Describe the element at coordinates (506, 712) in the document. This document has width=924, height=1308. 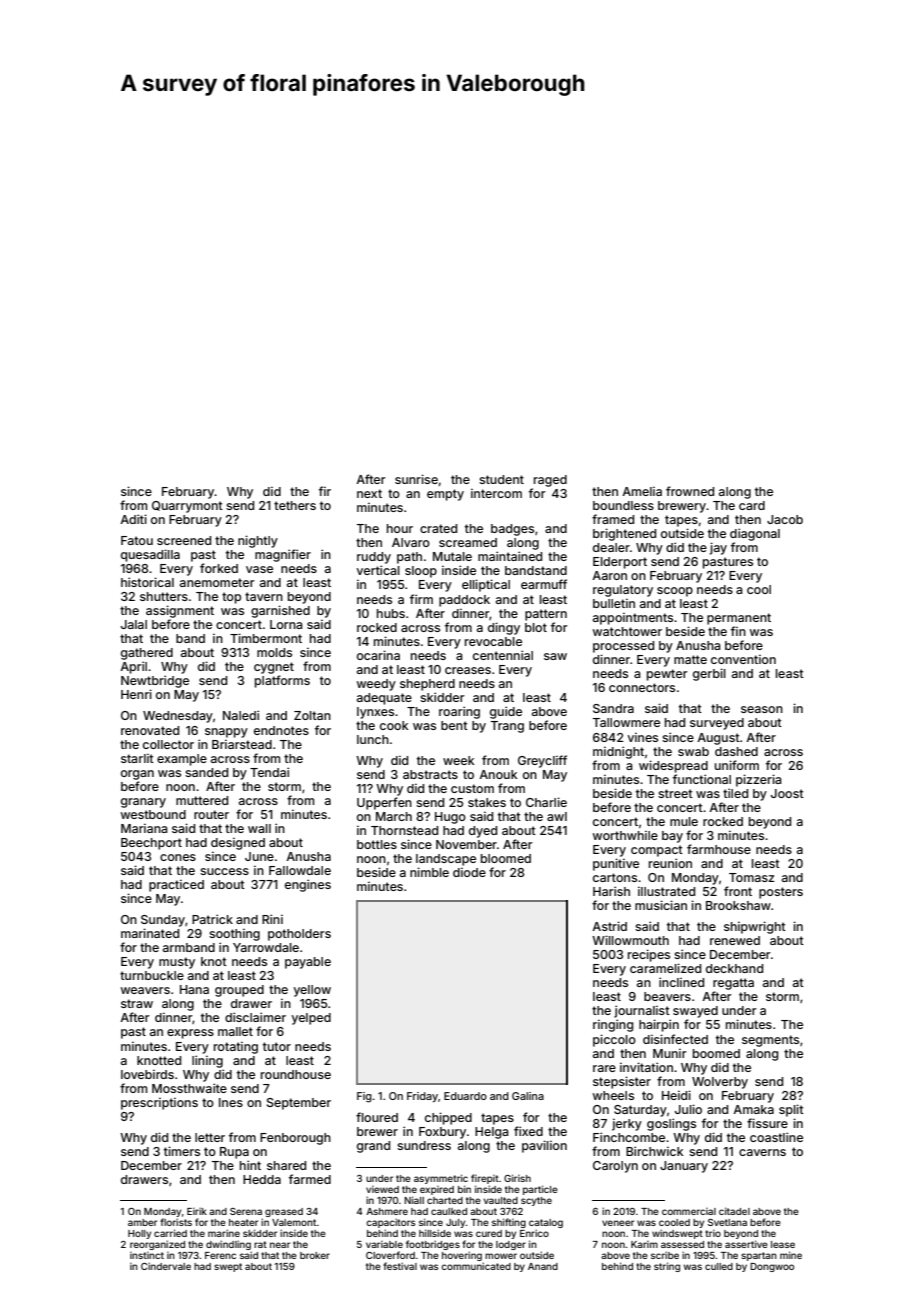
I see `guide` at that location.
